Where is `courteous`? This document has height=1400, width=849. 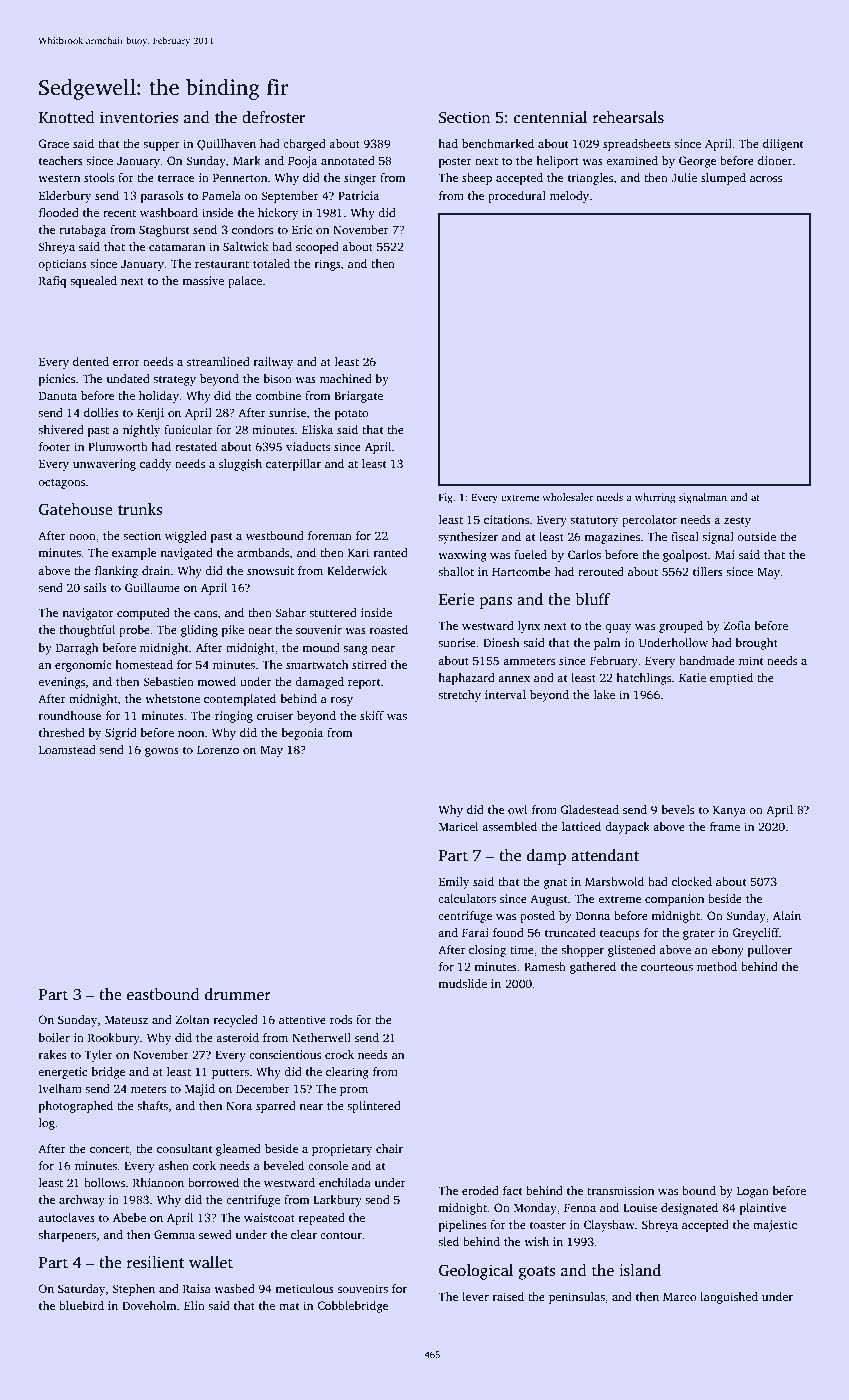 courteous is located at coordinates (667, 967).
